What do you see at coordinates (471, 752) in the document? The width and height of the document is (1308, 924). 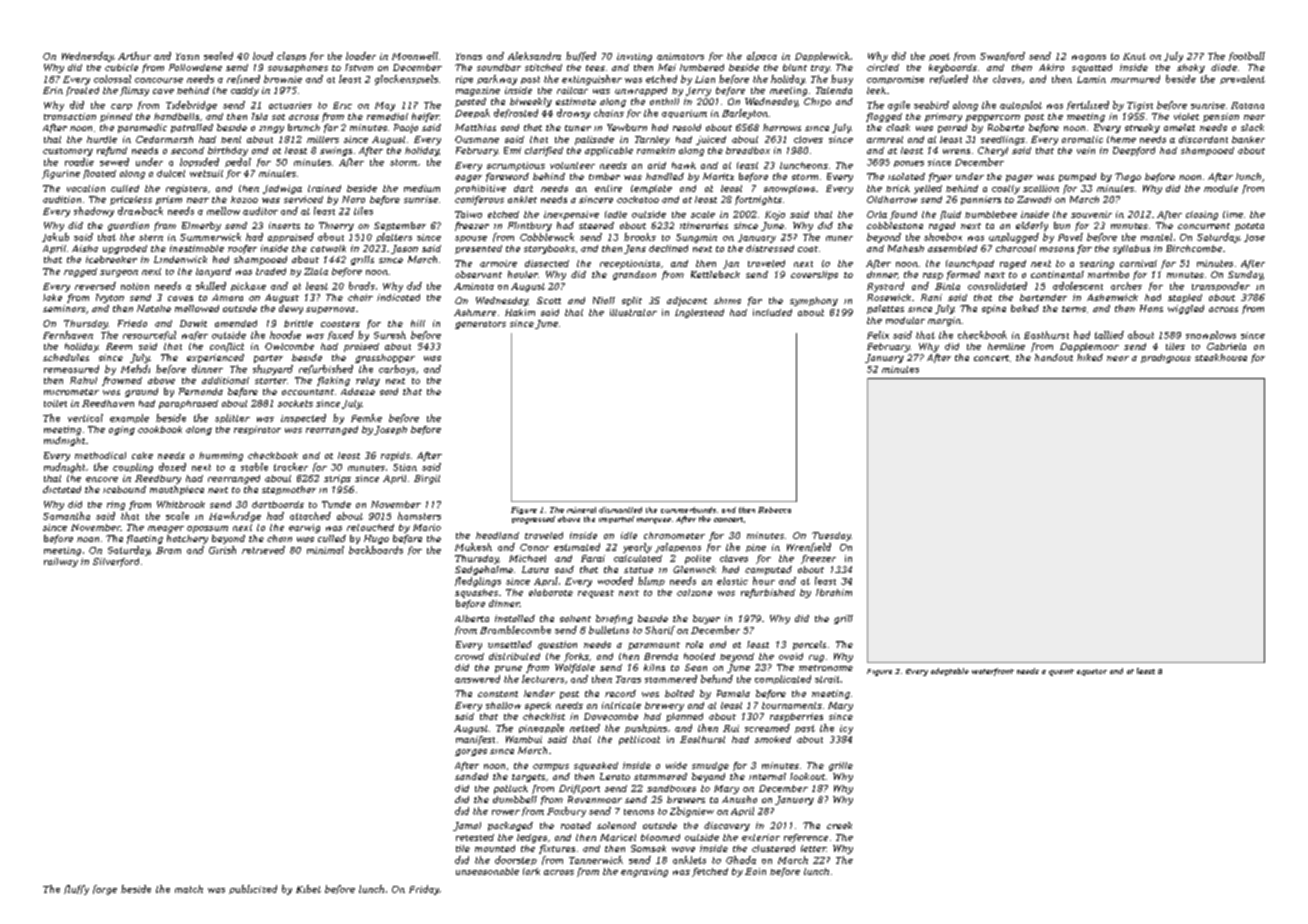 I see `gorges` at bounding box center [471, 752].
